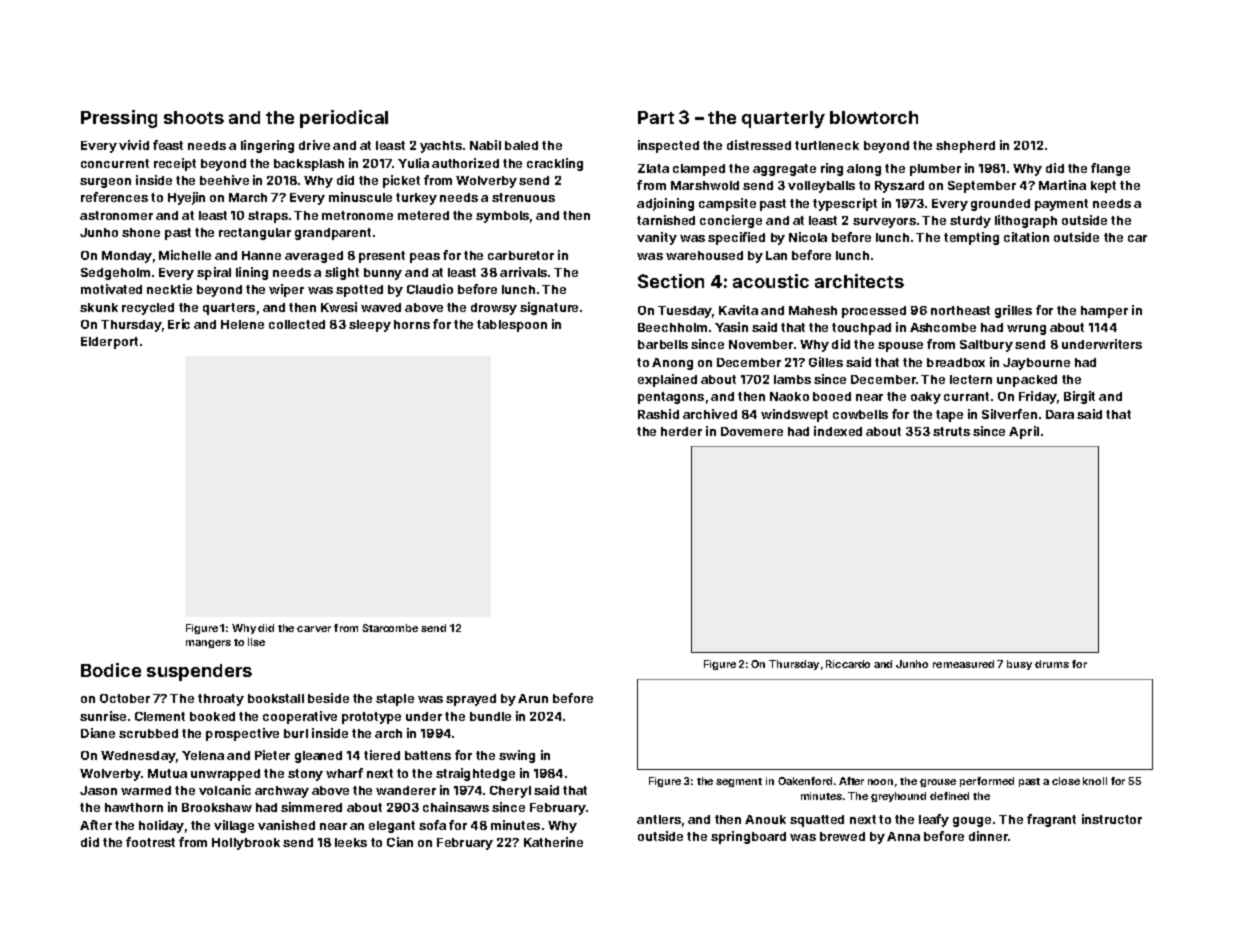  What do you see at coordinates (138, 757) in the page?
I see `Wednesday` at bounding box center [138, 757].
